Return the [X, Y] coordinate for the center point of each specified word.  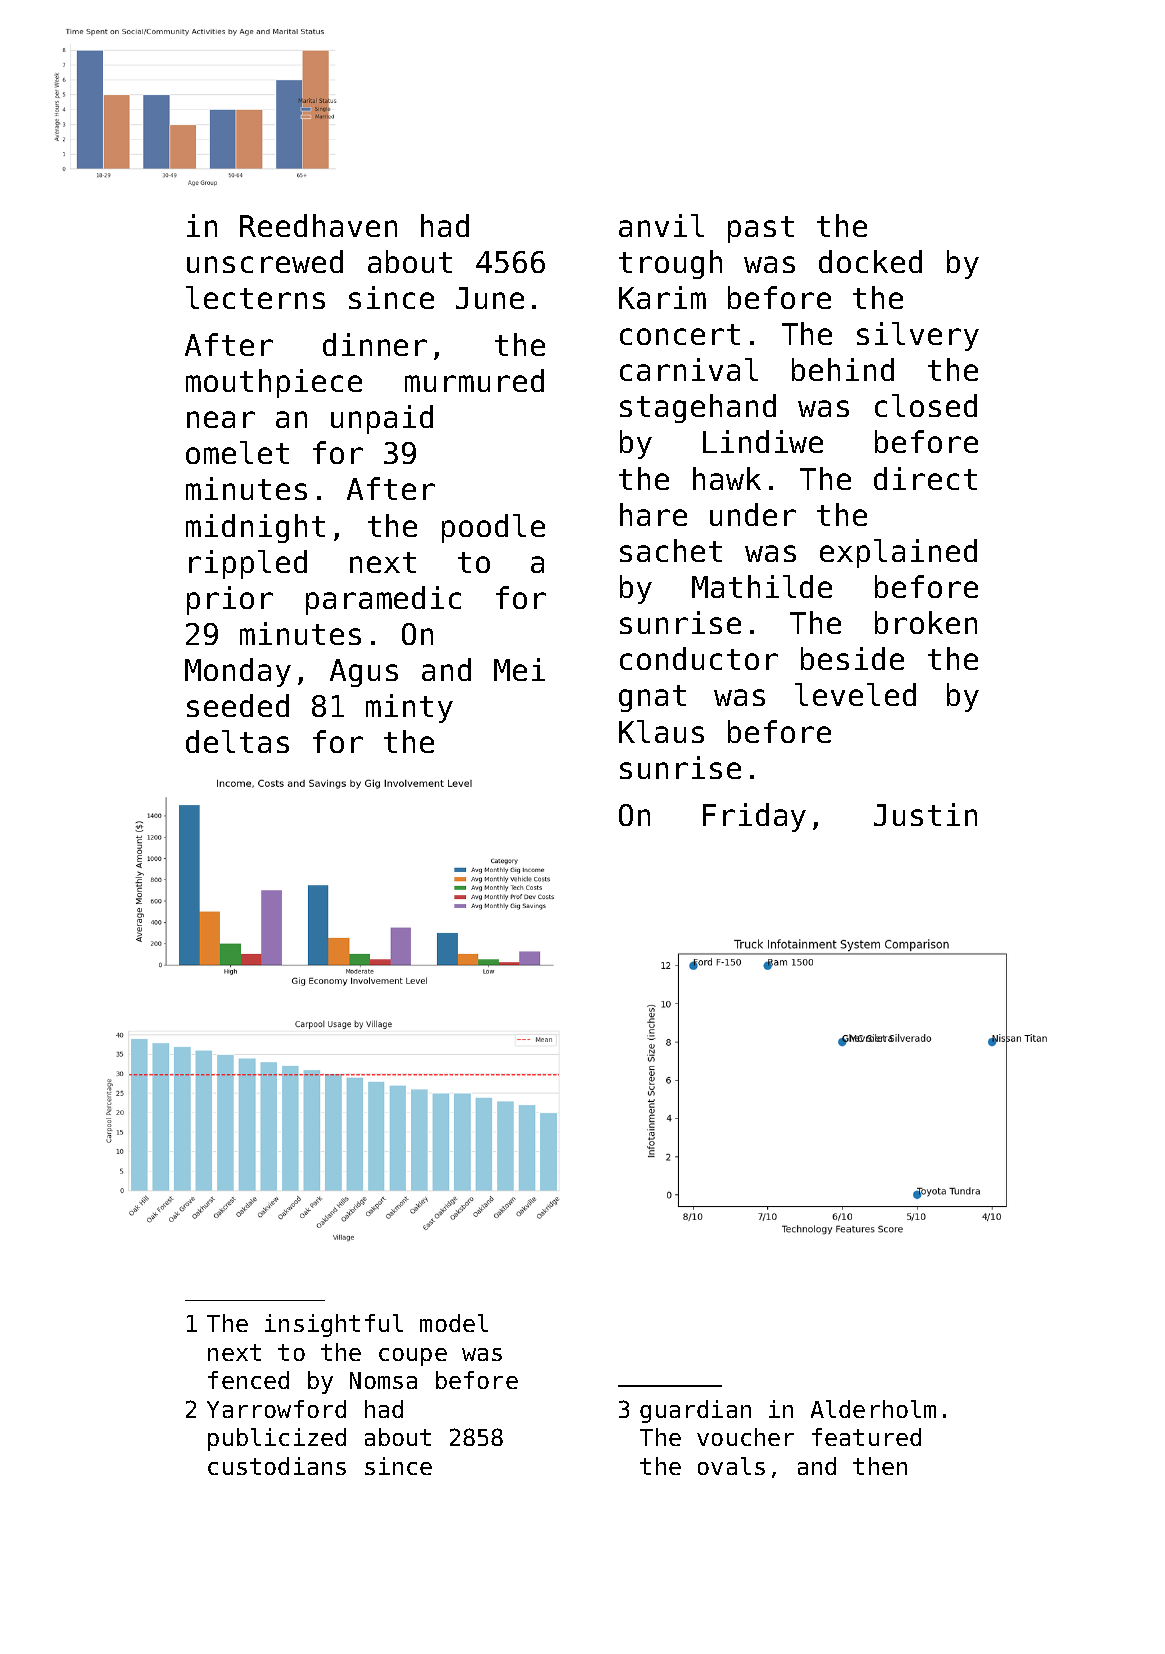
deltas [237, 741]
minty [409, 708]
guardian [695, 1411]
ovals [731, 1466]
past [761, 229]
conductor [699, 658]
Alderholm [873, 1409]
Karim [662, 297]
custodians [277, 1466]
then [880, 1466]
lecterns [255, 297]
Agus [364, 673]
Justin [925, 814]
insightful [334, 1325]
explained [898, 553]
